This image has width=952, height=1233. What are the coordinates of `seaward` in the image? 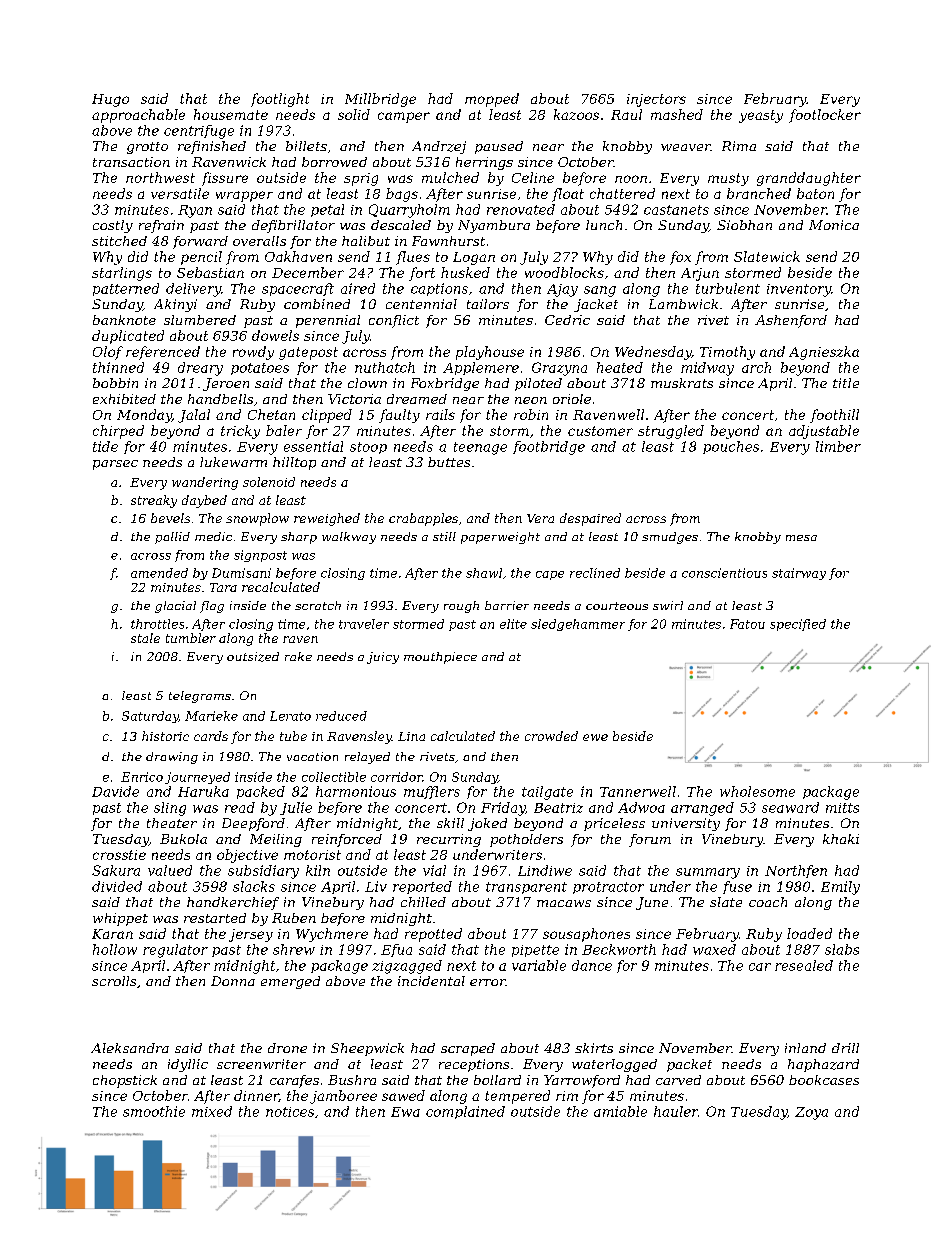 It's located at (790, 807).
